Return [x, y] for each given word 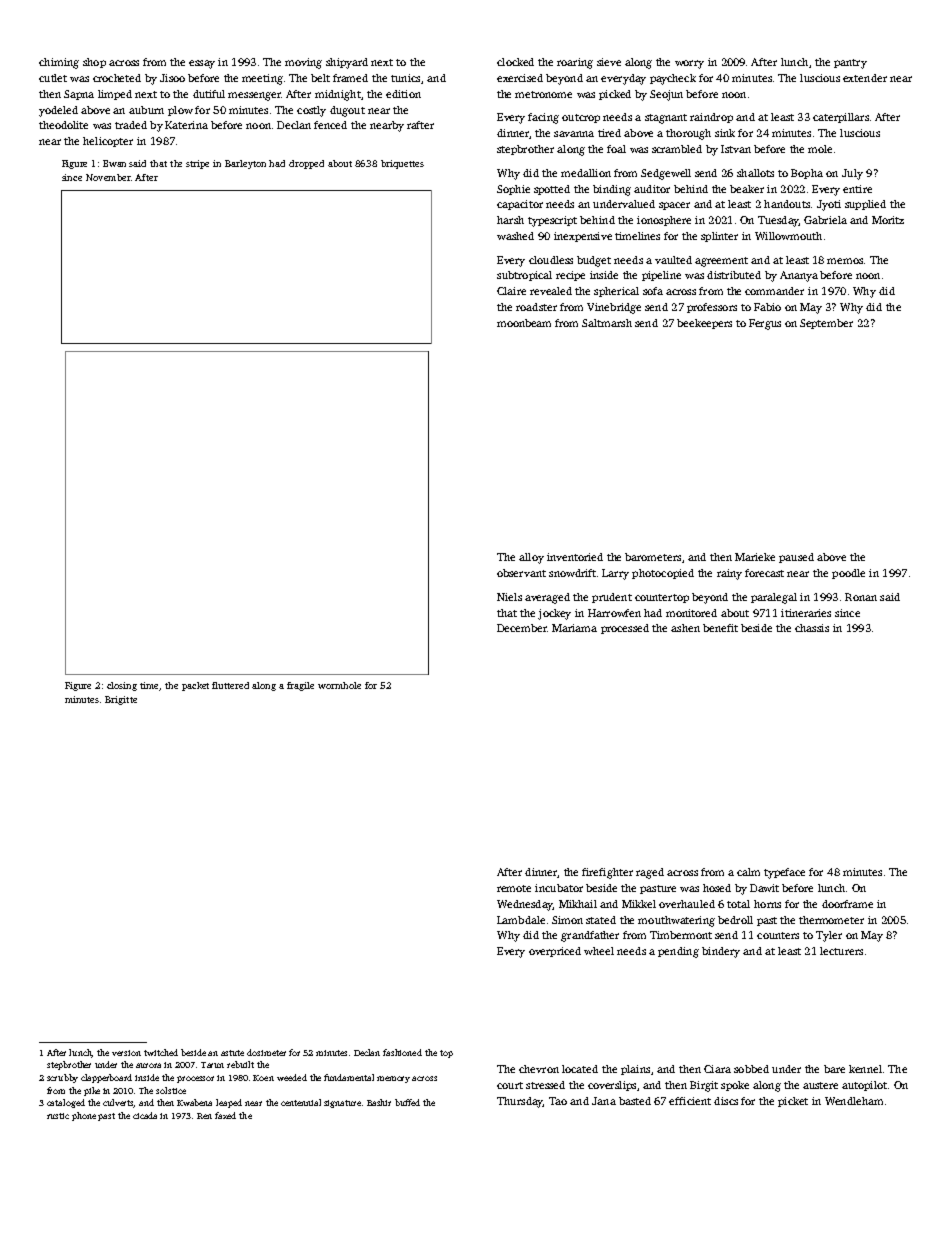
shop [94, 63]
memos [845, 261]
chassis [812, 628]
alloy [531, 558]
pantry [850, 64]
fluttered [230, 685]
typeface [784, 873]
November [108, 177]
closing [122, 686]
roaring [575, 63]
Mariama [574, 628]
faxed [225, 1115]
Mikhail [578, 904]
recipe [570, 276]
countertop [662, 598]
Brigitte [121, 700]
